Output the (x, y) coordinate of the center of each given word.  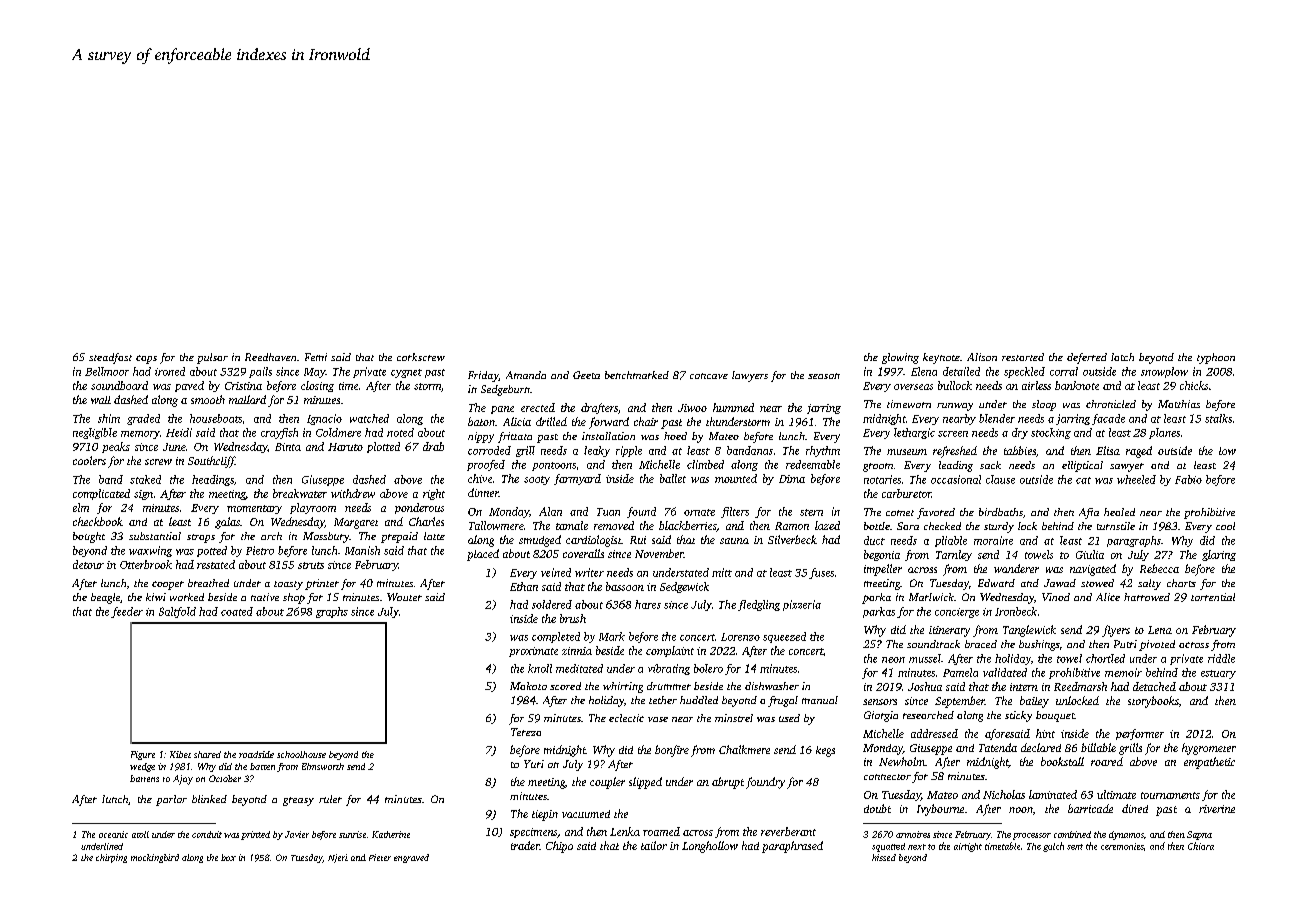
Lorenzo (740, 637)
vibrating (669, 669)
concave (709, 376)
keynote (941, 358)
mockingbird (155, 858)
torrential (1213, 597)
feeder (127, 612)
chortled (1105, 658)
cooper (168, 585)
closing (317, 386)
